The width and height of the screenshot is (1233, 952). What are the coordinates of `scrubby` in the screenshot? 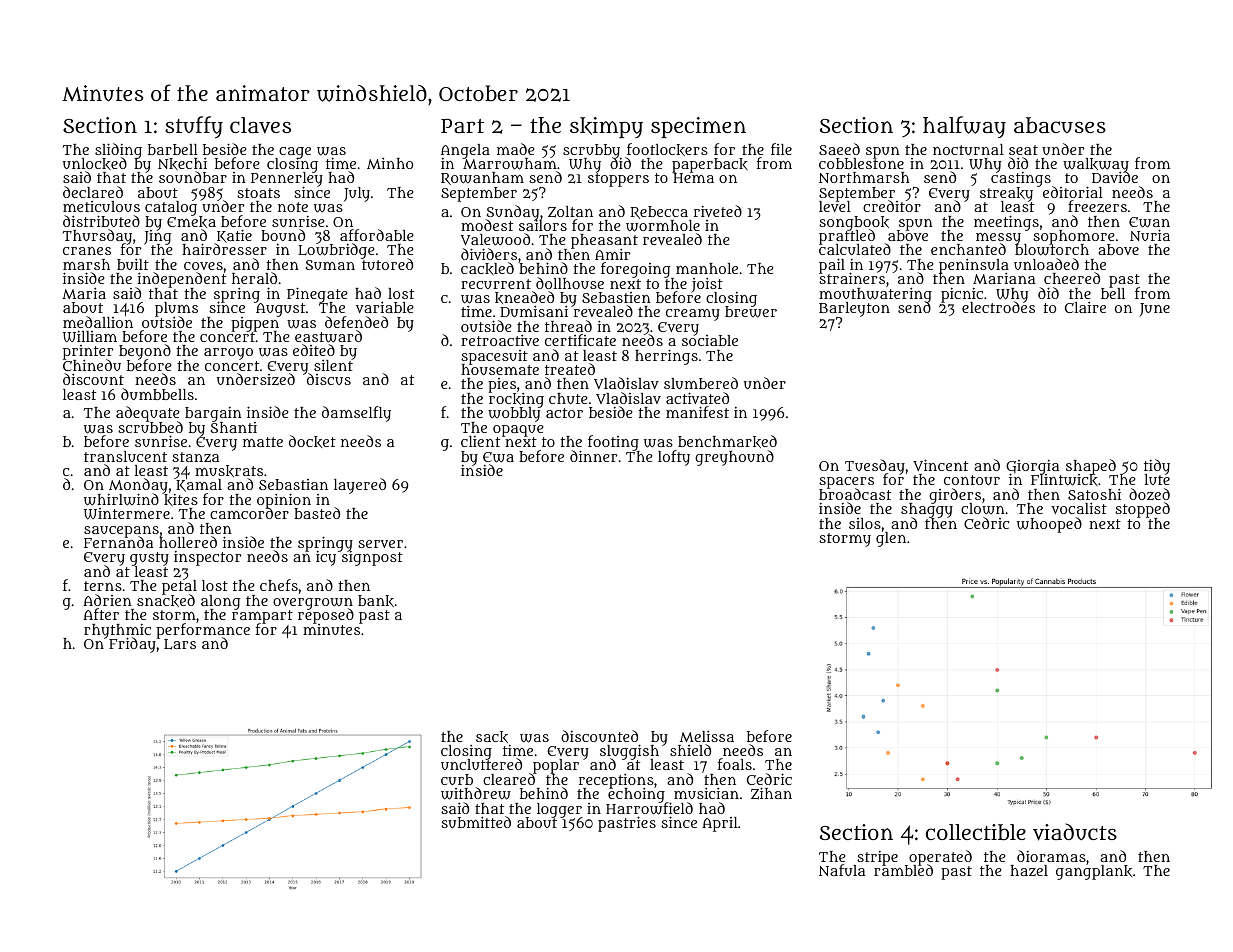 It's located at (591, 151).
